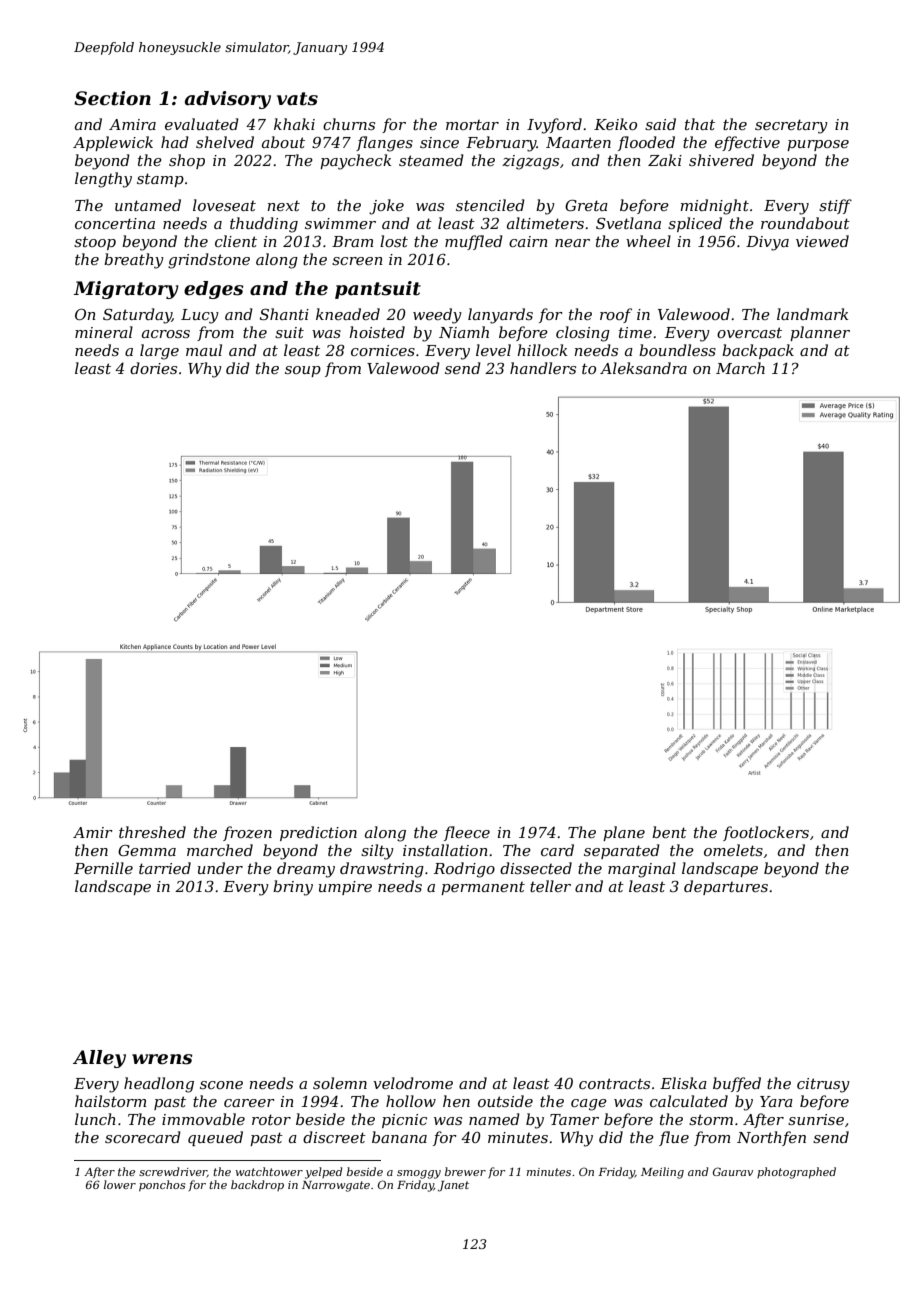  Describe the element at coordinates (340, 1083) in the screenshot. I see `solemn` at that location.
